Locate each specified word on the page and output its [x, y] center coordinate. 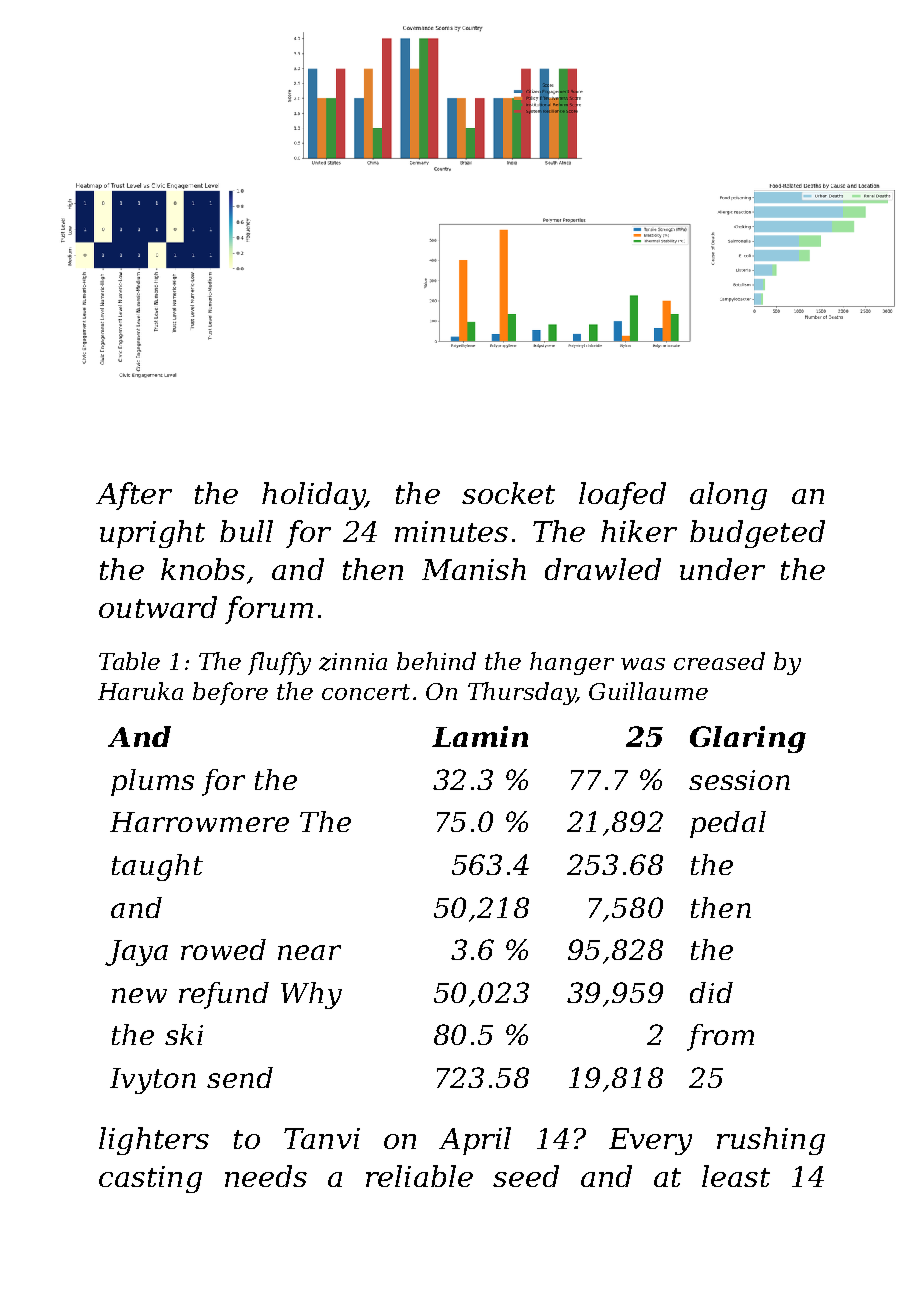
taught [157, 867]
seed [526, 1176]
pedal [728, 824]
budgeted [757, 534]
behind [436, 661]
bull [246, 531]
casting [150, 1179]
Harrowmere [199, 822]
